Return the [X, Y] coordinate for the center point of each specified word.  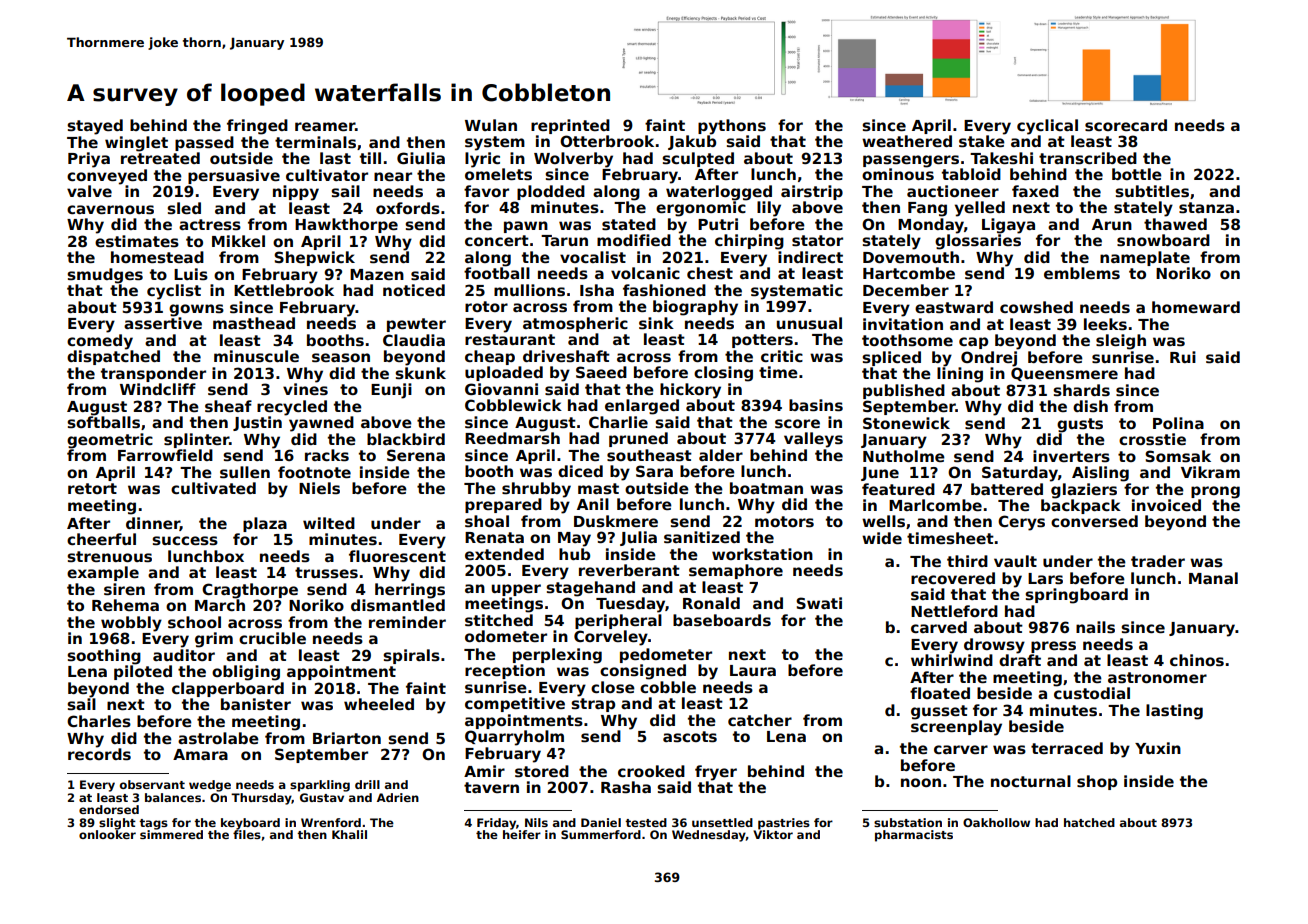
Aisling [1100, 474]
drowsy [994, 646]
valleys [813, 440]
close [613, 687]
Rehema [125, 605]
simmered [171, 834]
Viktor [773, 834]
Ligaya [1008, 226]
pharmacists [914, 836]
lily [769, 209]
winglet [136, 144]
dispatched [113, 357]
